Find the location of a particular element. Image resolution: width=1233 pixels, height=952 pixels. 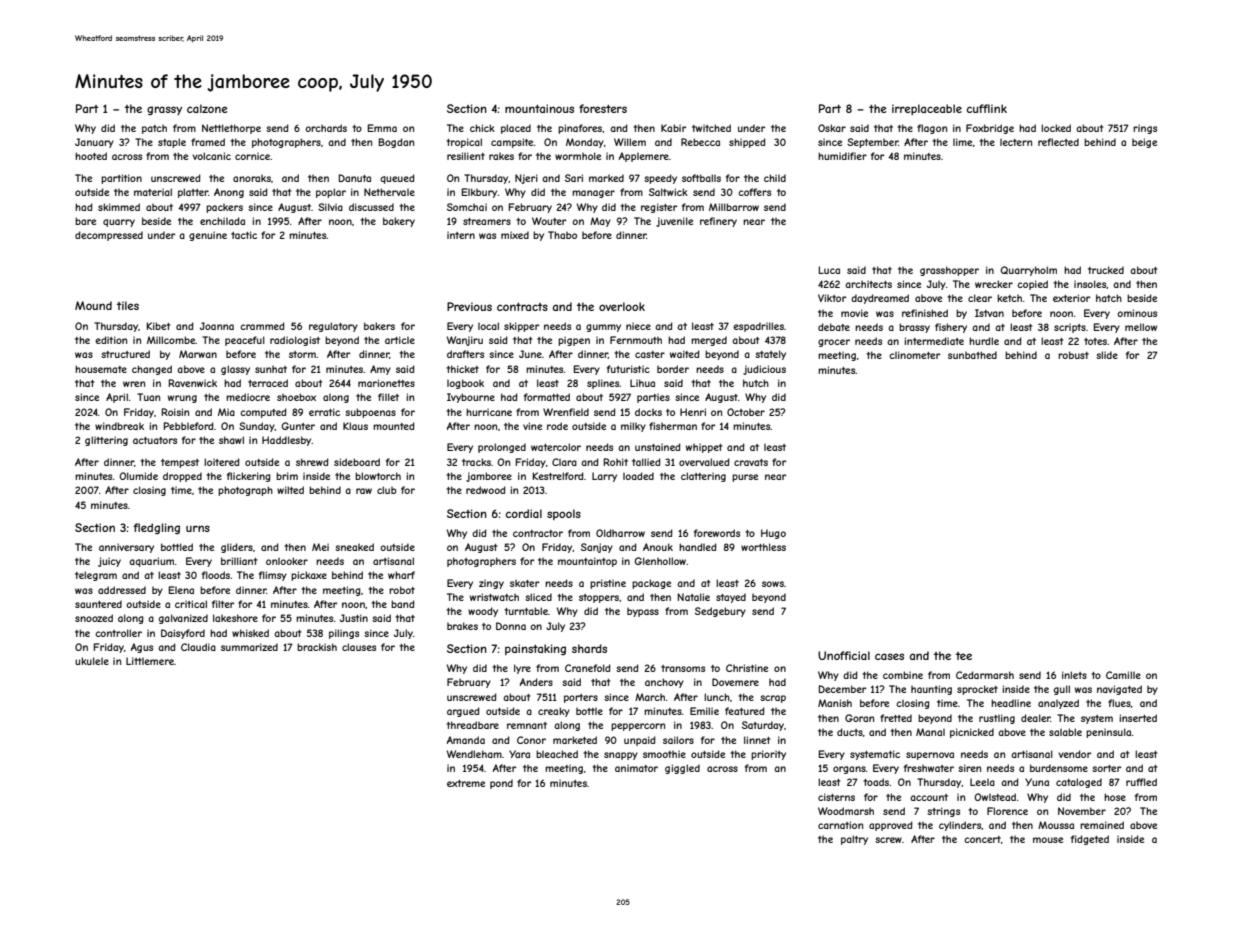

Sanjay is located at coordinates (597, 548).
